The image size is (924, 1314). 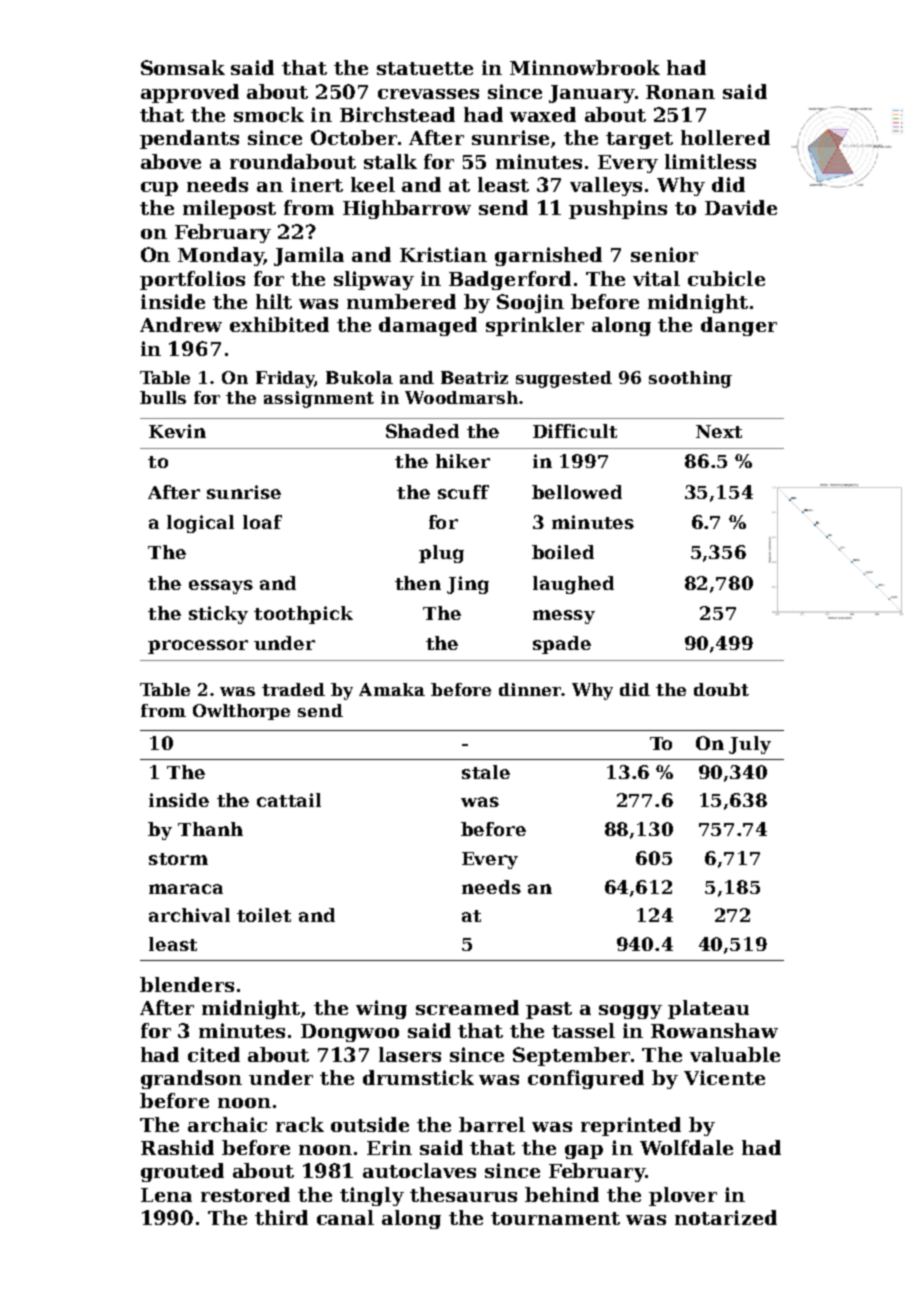 What do you see at coordinates (690, 379) in the document?
I see `soothing` at bounding box center [690, 379].
